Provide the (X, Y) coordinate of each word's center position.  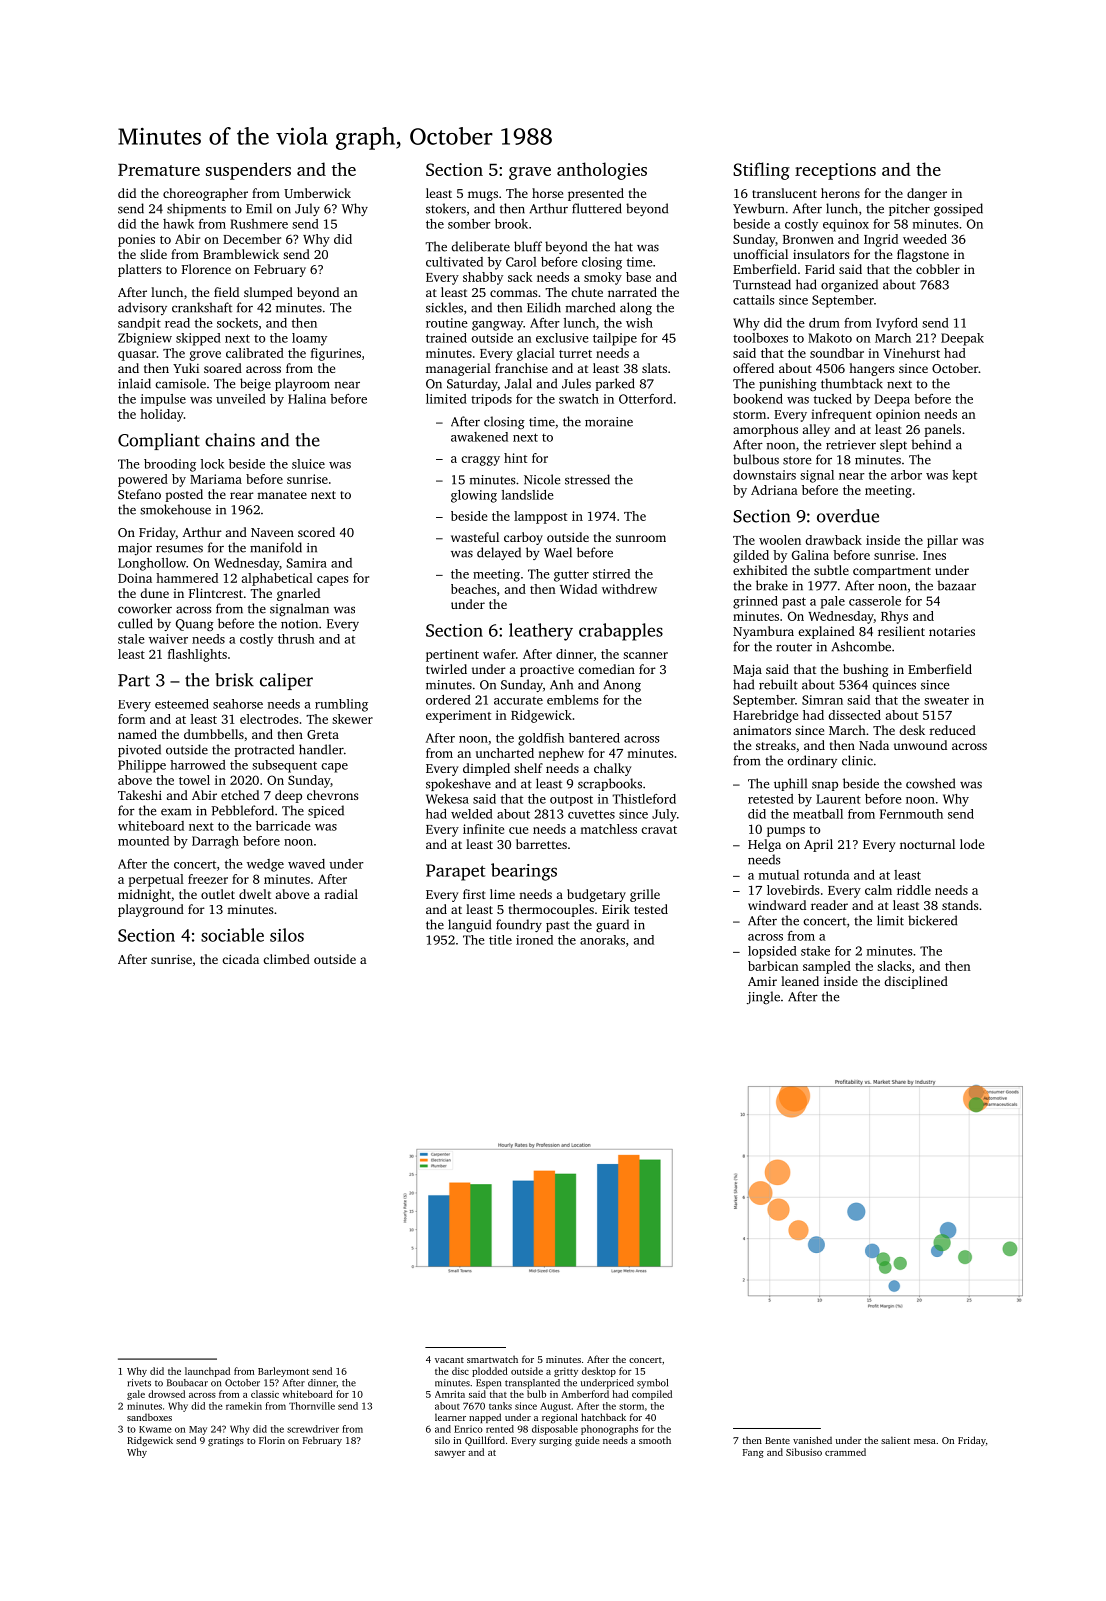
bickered (932, 920)
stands (960, 905)
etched (240, 795)
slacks (894, 966)
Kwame (155, 1429)
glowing (474, 496)
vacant (449, 1360)
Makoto (830, 338)
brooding (170, 465)
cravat (659, 830)
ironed (534, 940)
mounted (143, 841)
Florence (206, 269)
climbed (286, 959)
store (797, 460)
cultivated (454, 262)
